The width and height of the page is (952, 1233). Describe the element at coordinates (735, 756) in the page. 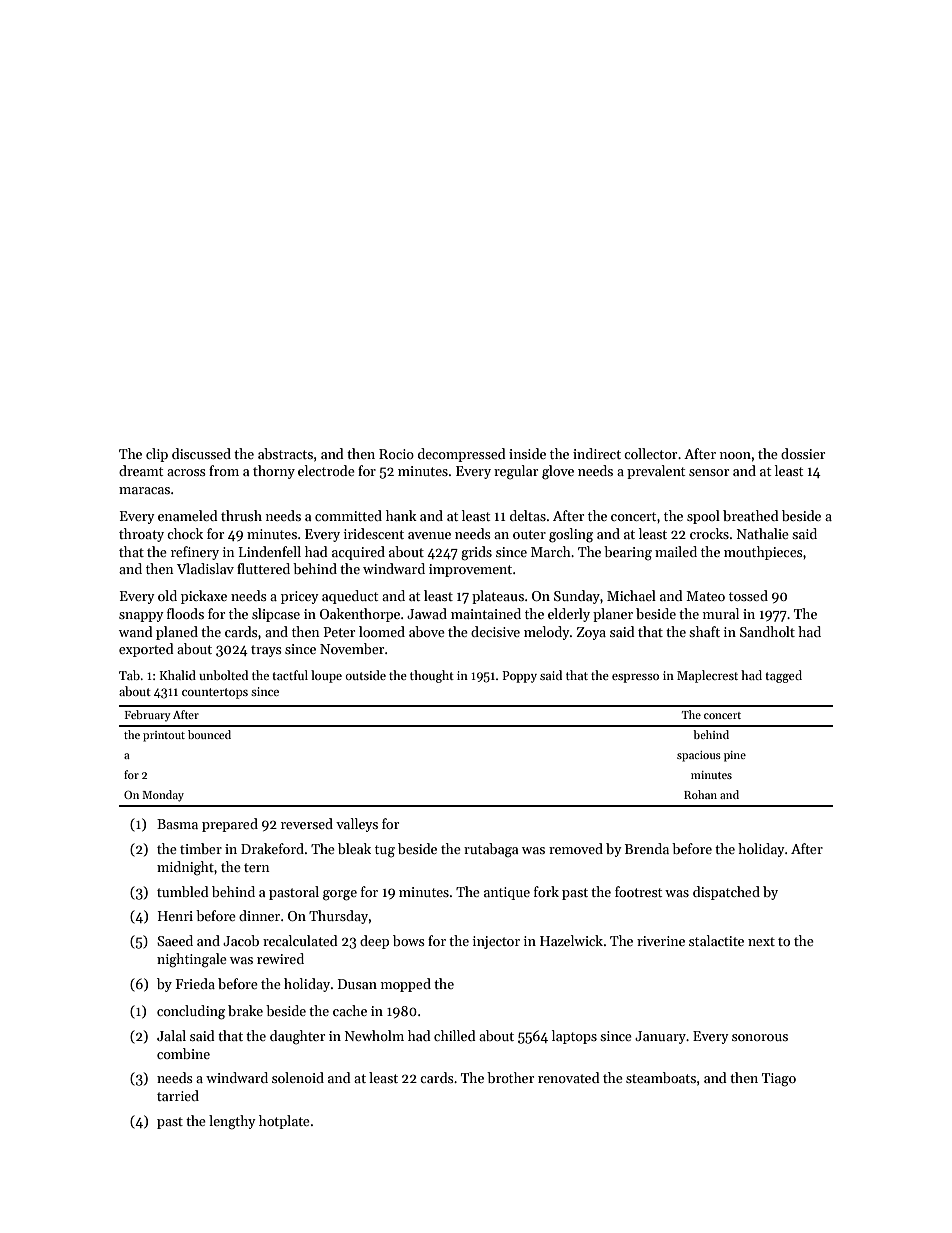

I see `pine` at that location.
